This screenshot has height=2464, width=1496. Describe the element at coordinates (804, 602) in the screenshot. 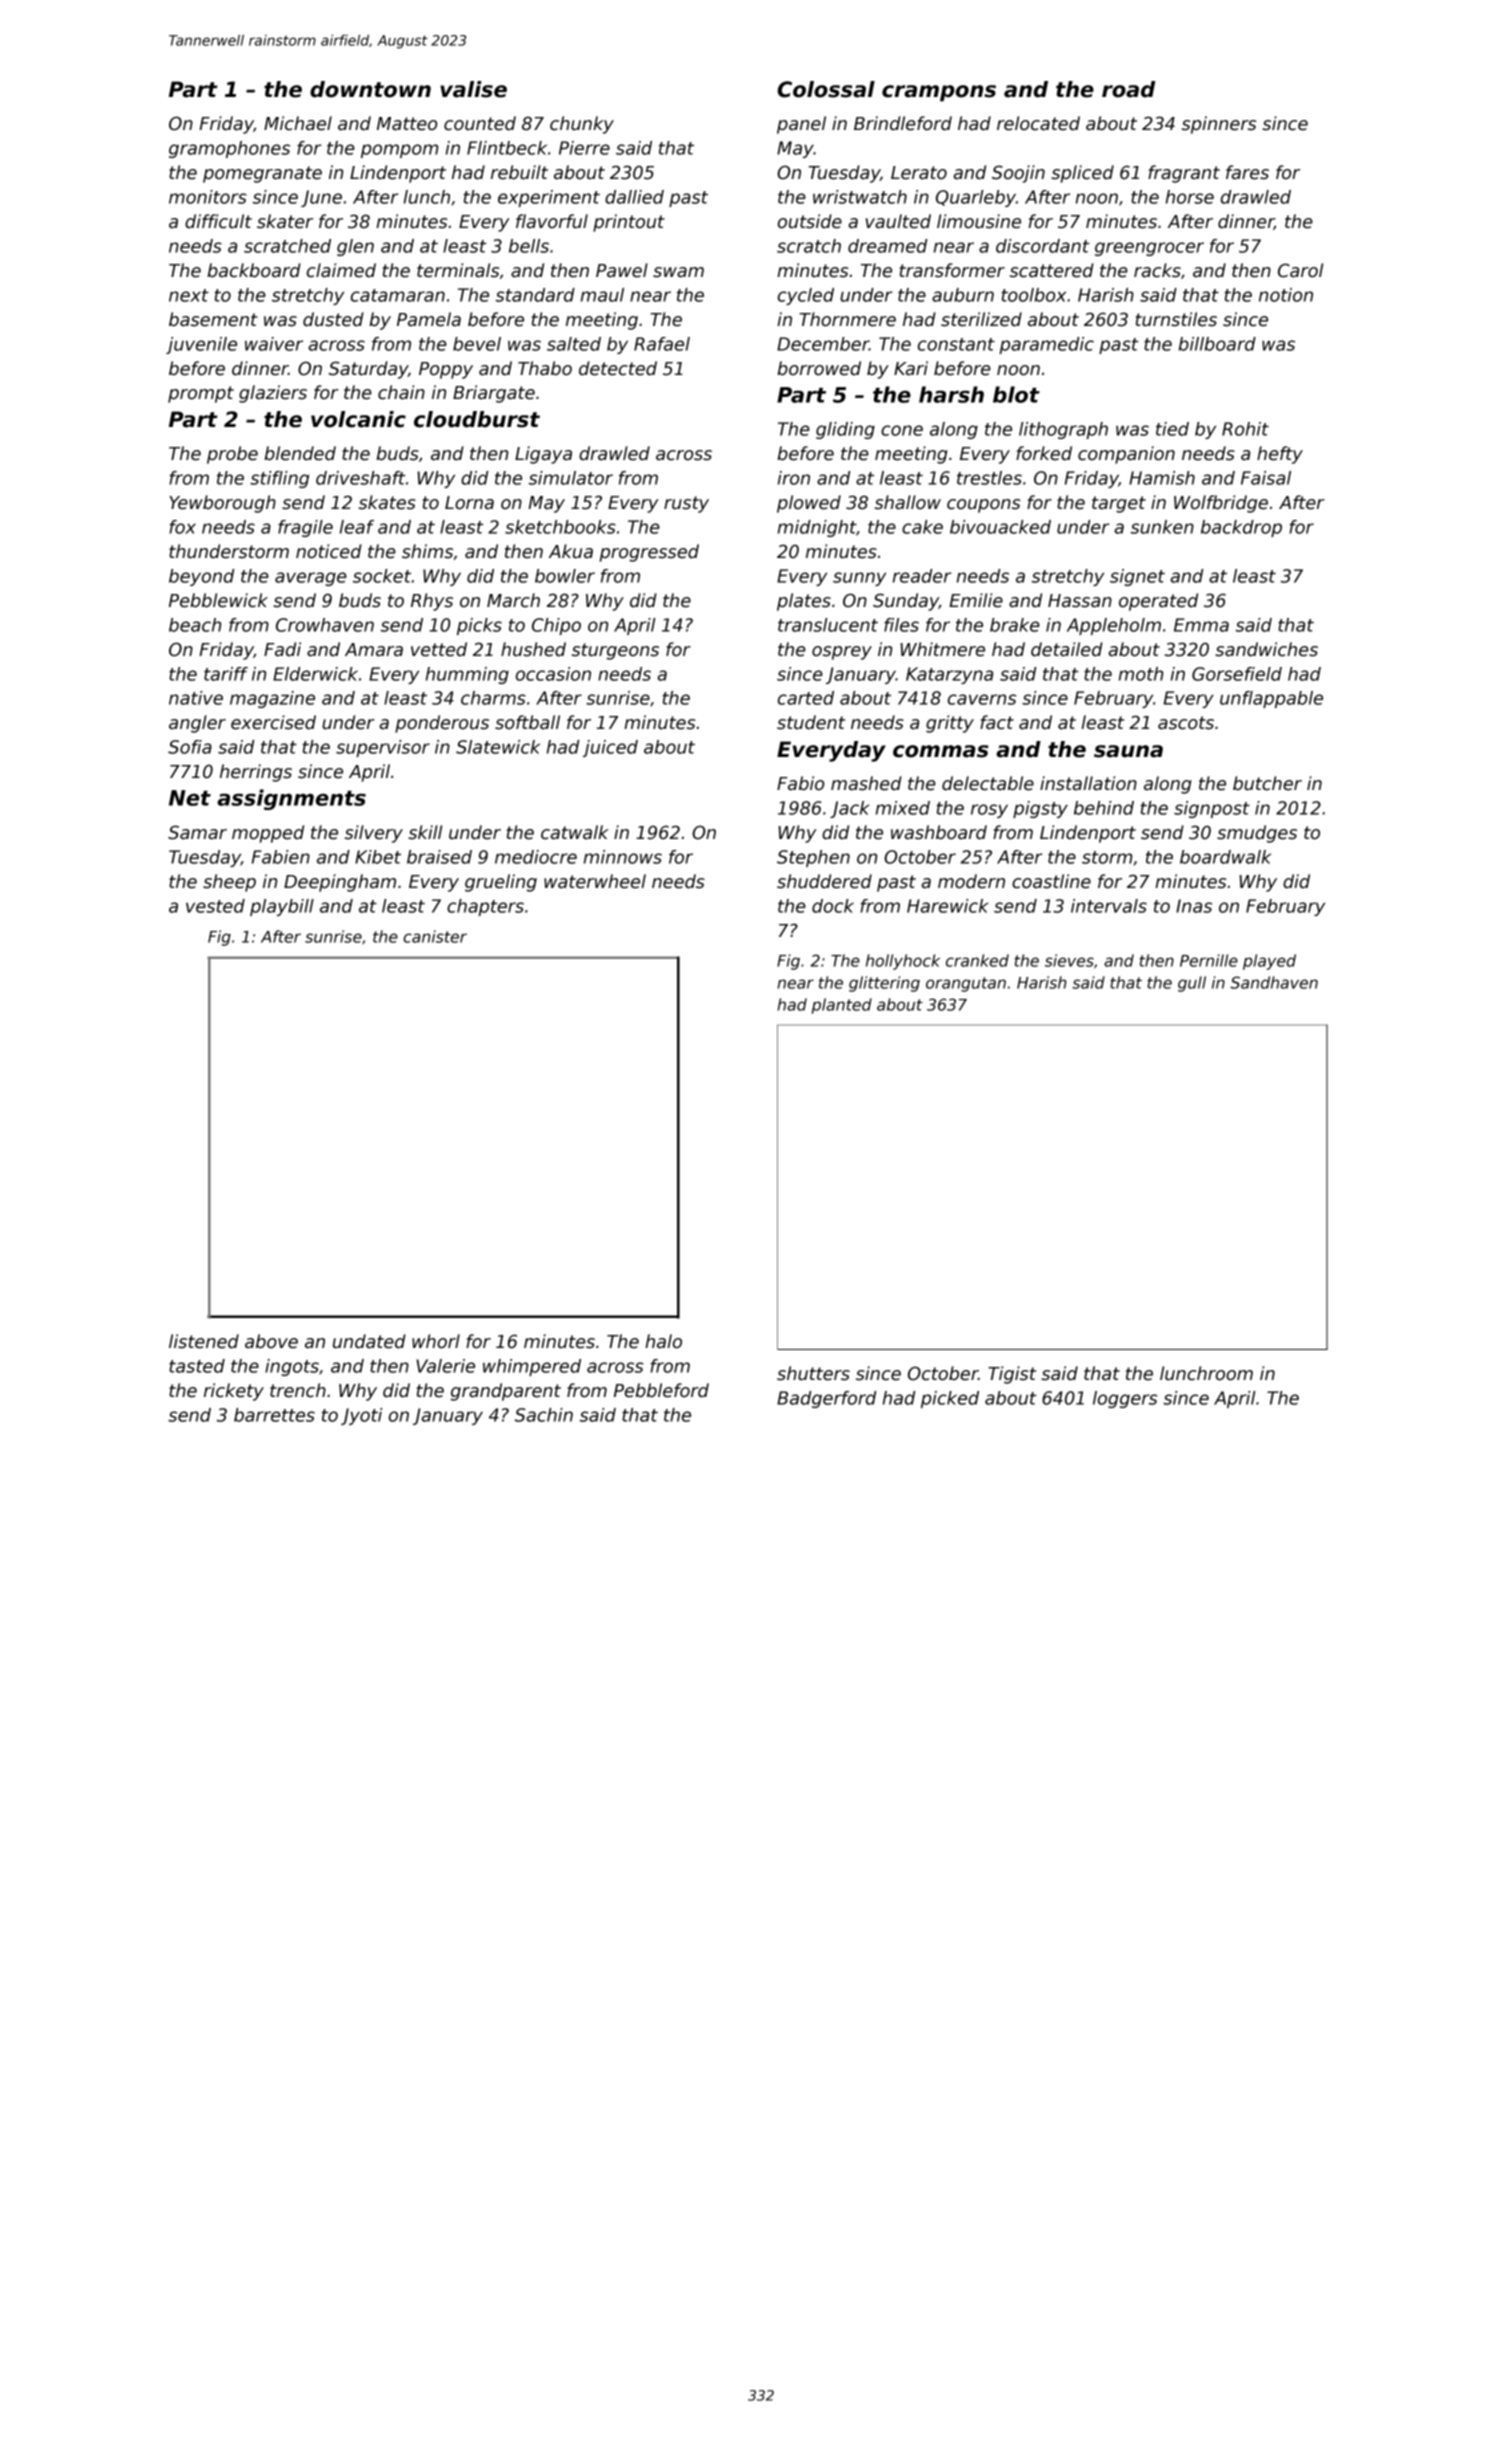

I see `plates` at that location.
